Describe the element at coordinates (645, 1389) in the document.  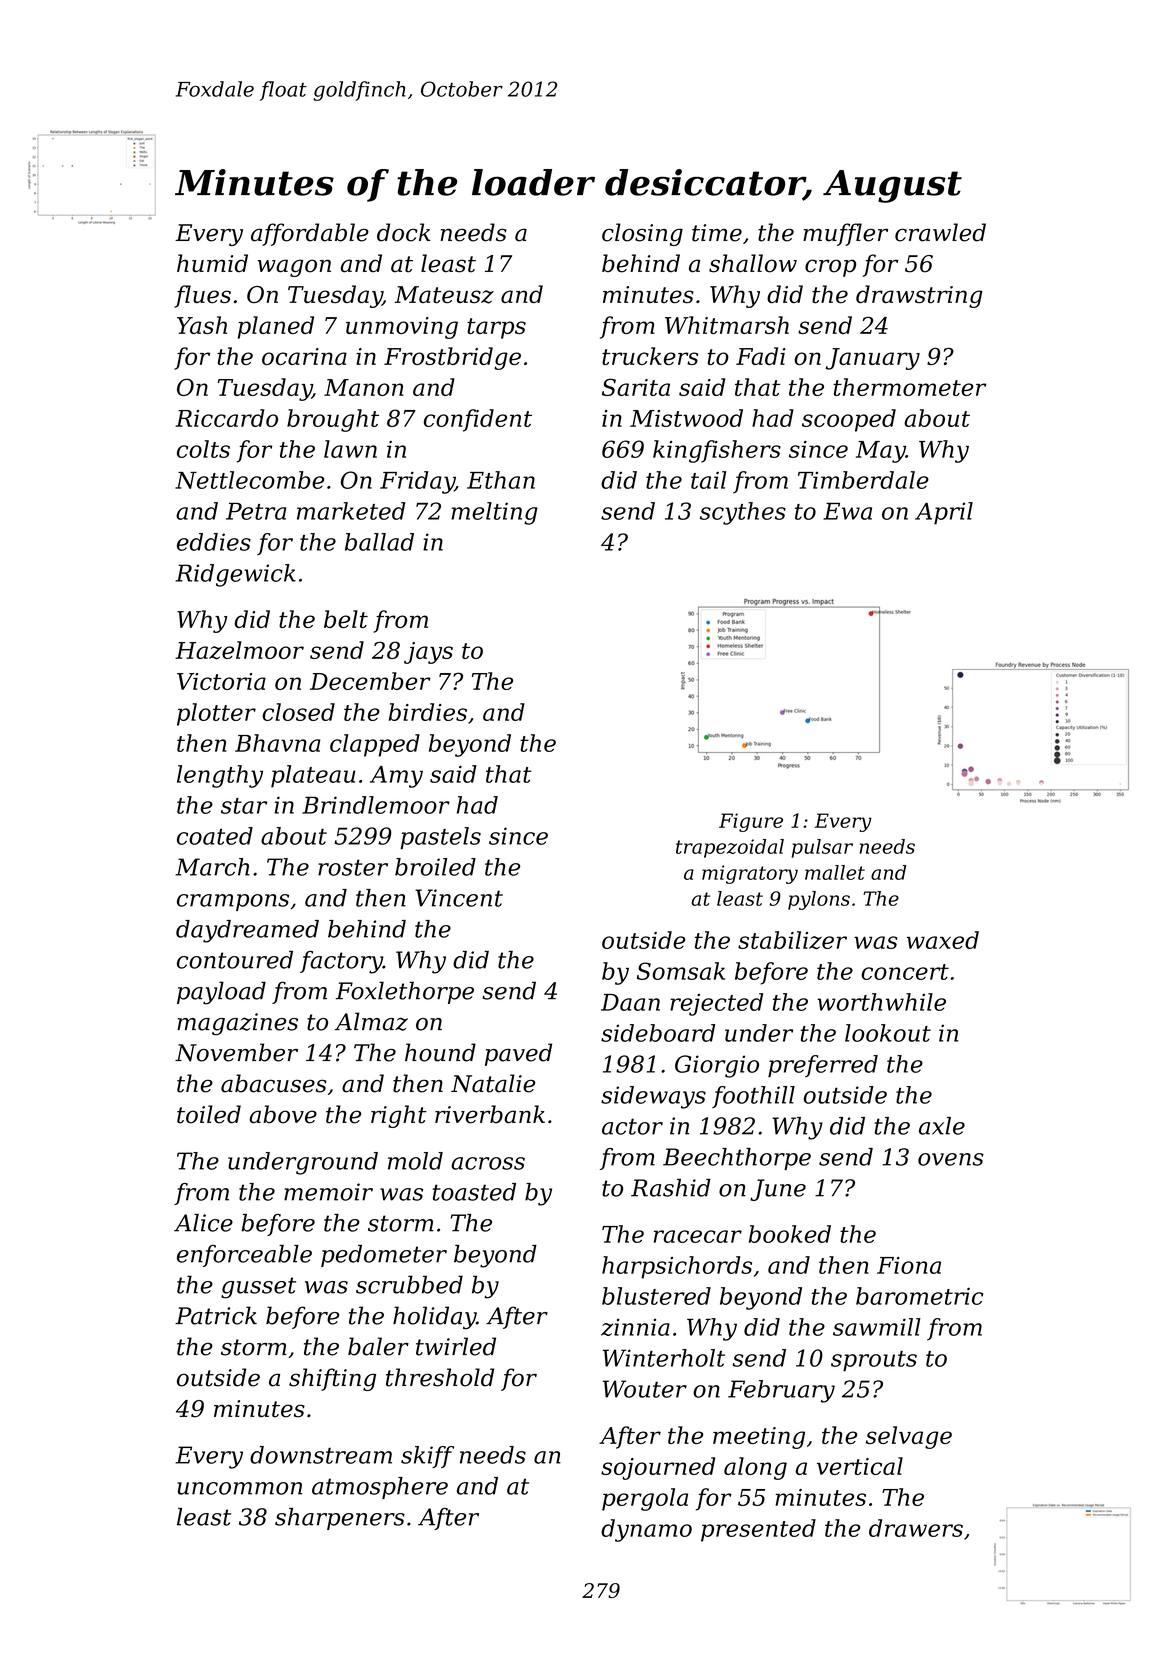
I see `Wouter` at that location.
